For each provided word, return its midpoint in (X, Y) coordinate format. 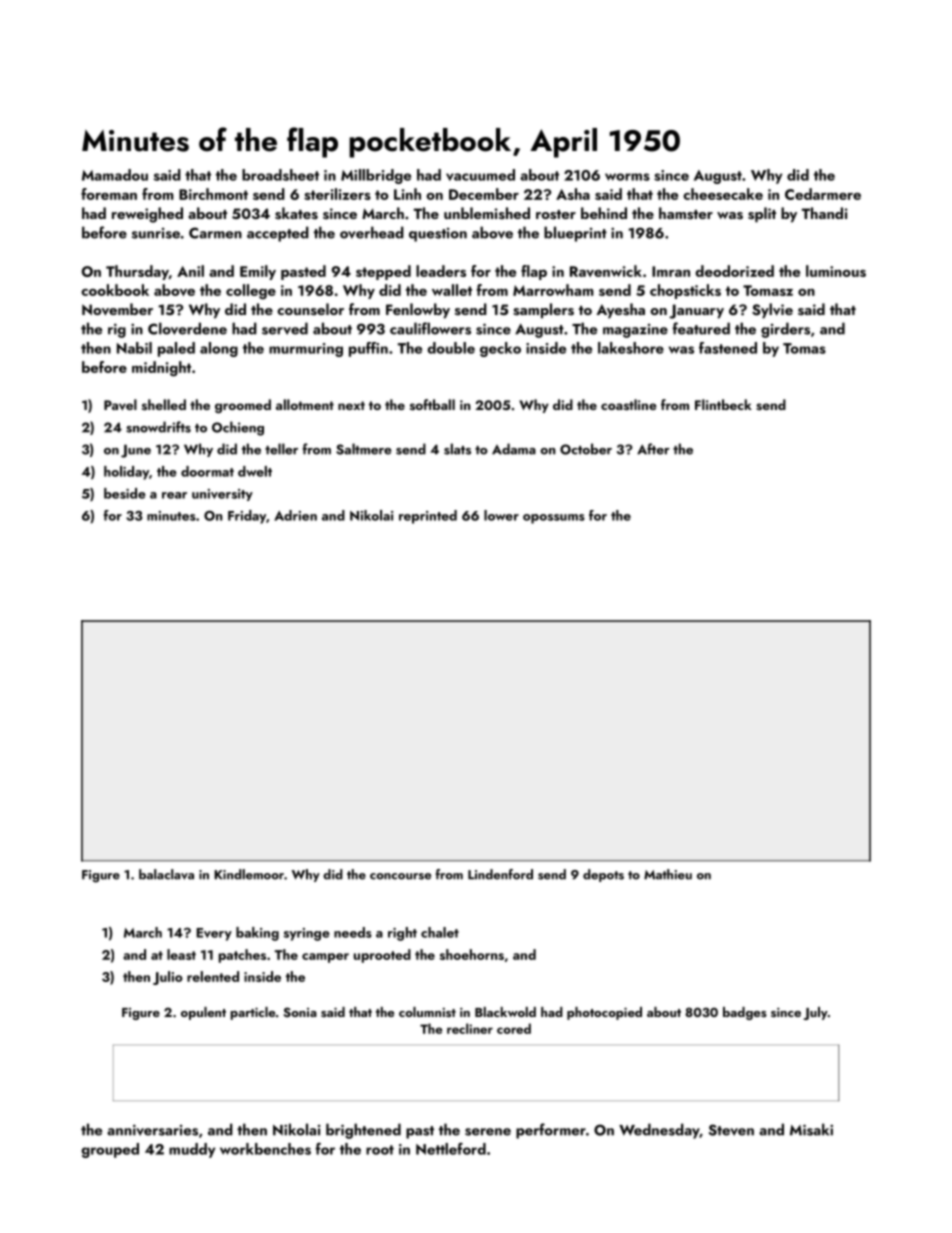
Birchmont (213, 194)
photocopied (604, 1013)
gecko (500, 349)
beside (125, 493)
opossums (554, 519)
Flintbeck (723, 404)
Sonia (300, 1012)
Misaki (811, 1129)
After (653, 449)
